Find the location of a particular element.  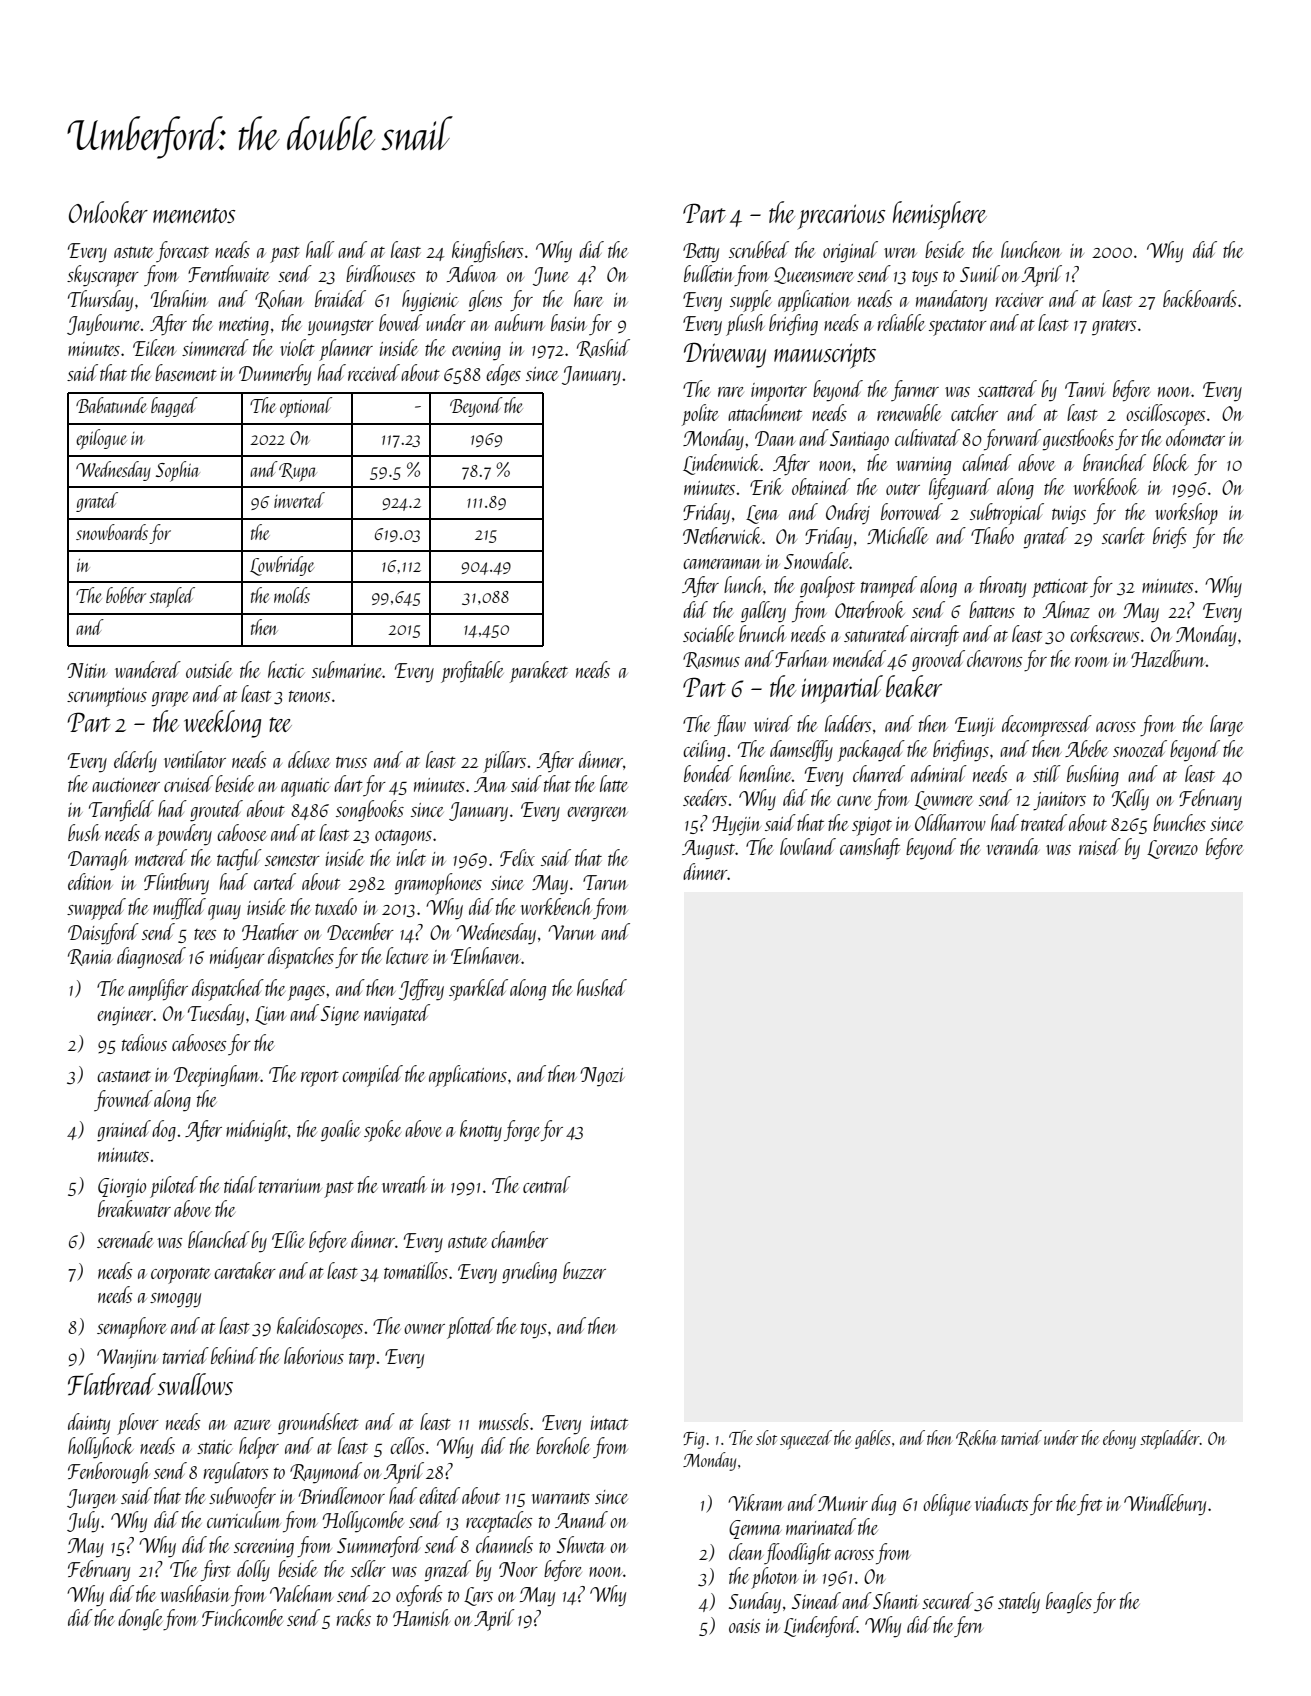

Rania is located at coordinates (90, 957).
